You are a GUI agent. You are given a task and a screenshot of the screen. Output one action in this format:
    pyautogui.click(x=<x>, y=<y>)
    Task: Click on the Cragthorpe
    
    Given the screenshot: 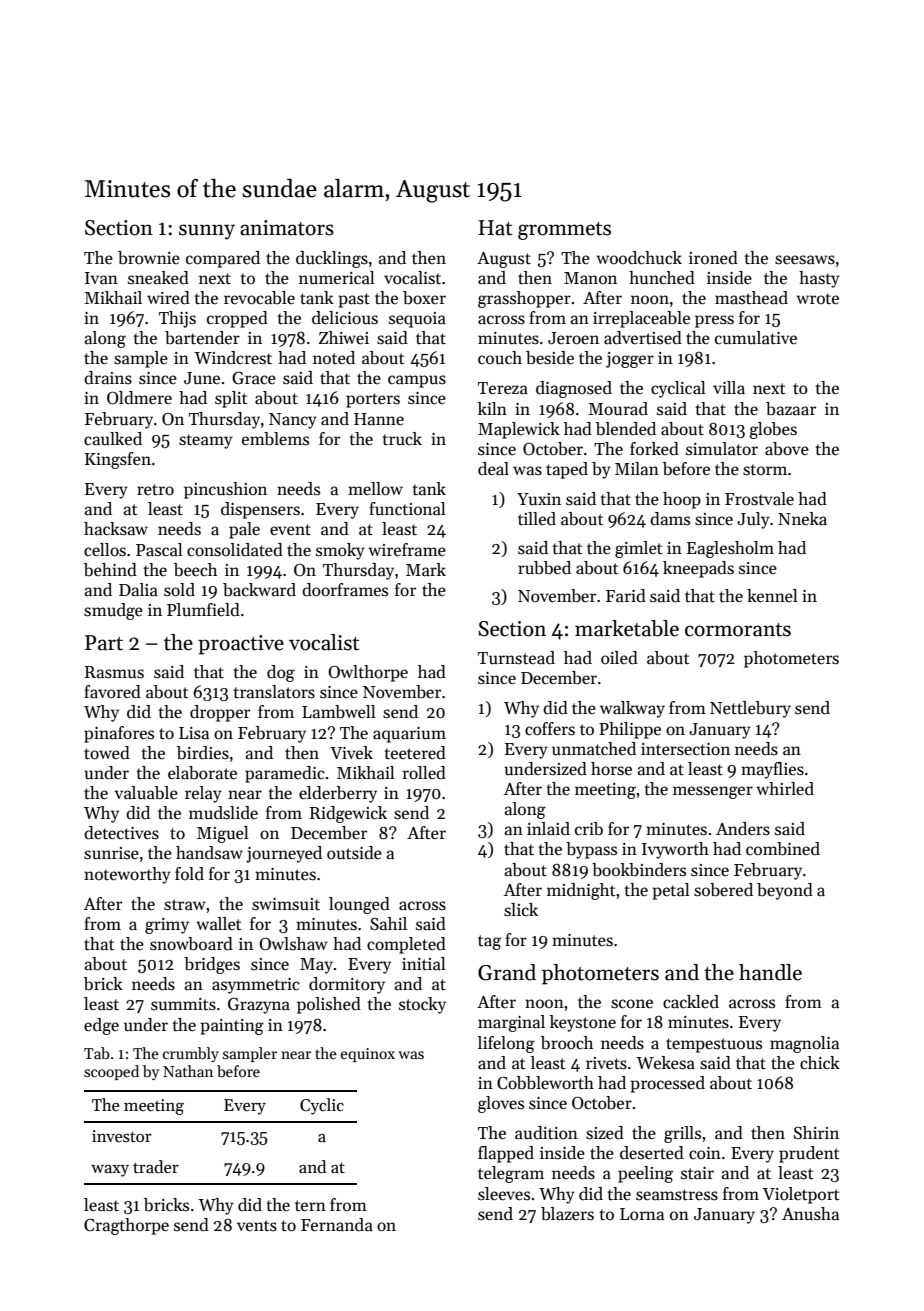 What is the action you would take?
    pyautogui.click(x=126, y=1226)
